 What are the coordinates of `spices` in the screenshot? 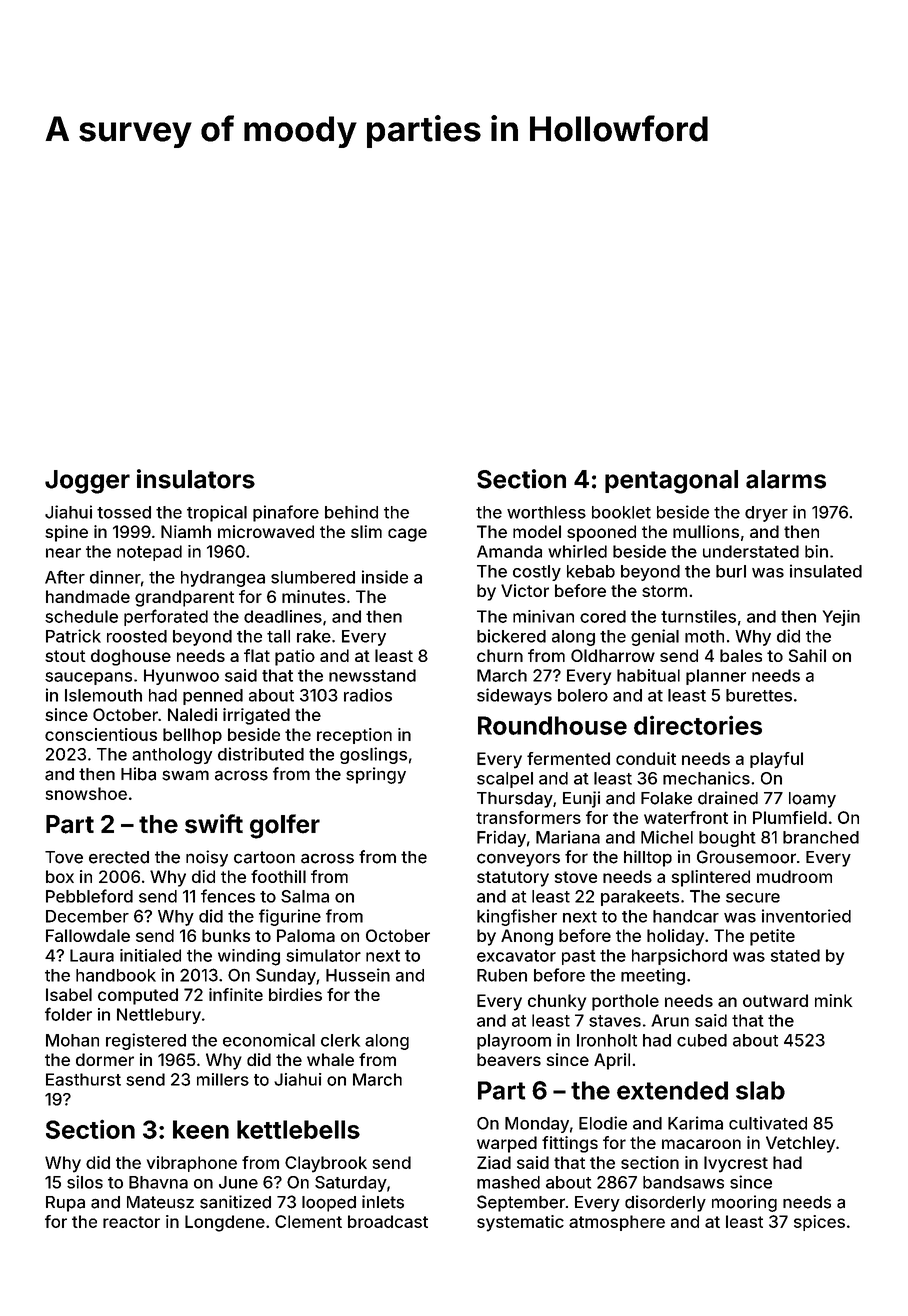 It's located at (819, 1223).
